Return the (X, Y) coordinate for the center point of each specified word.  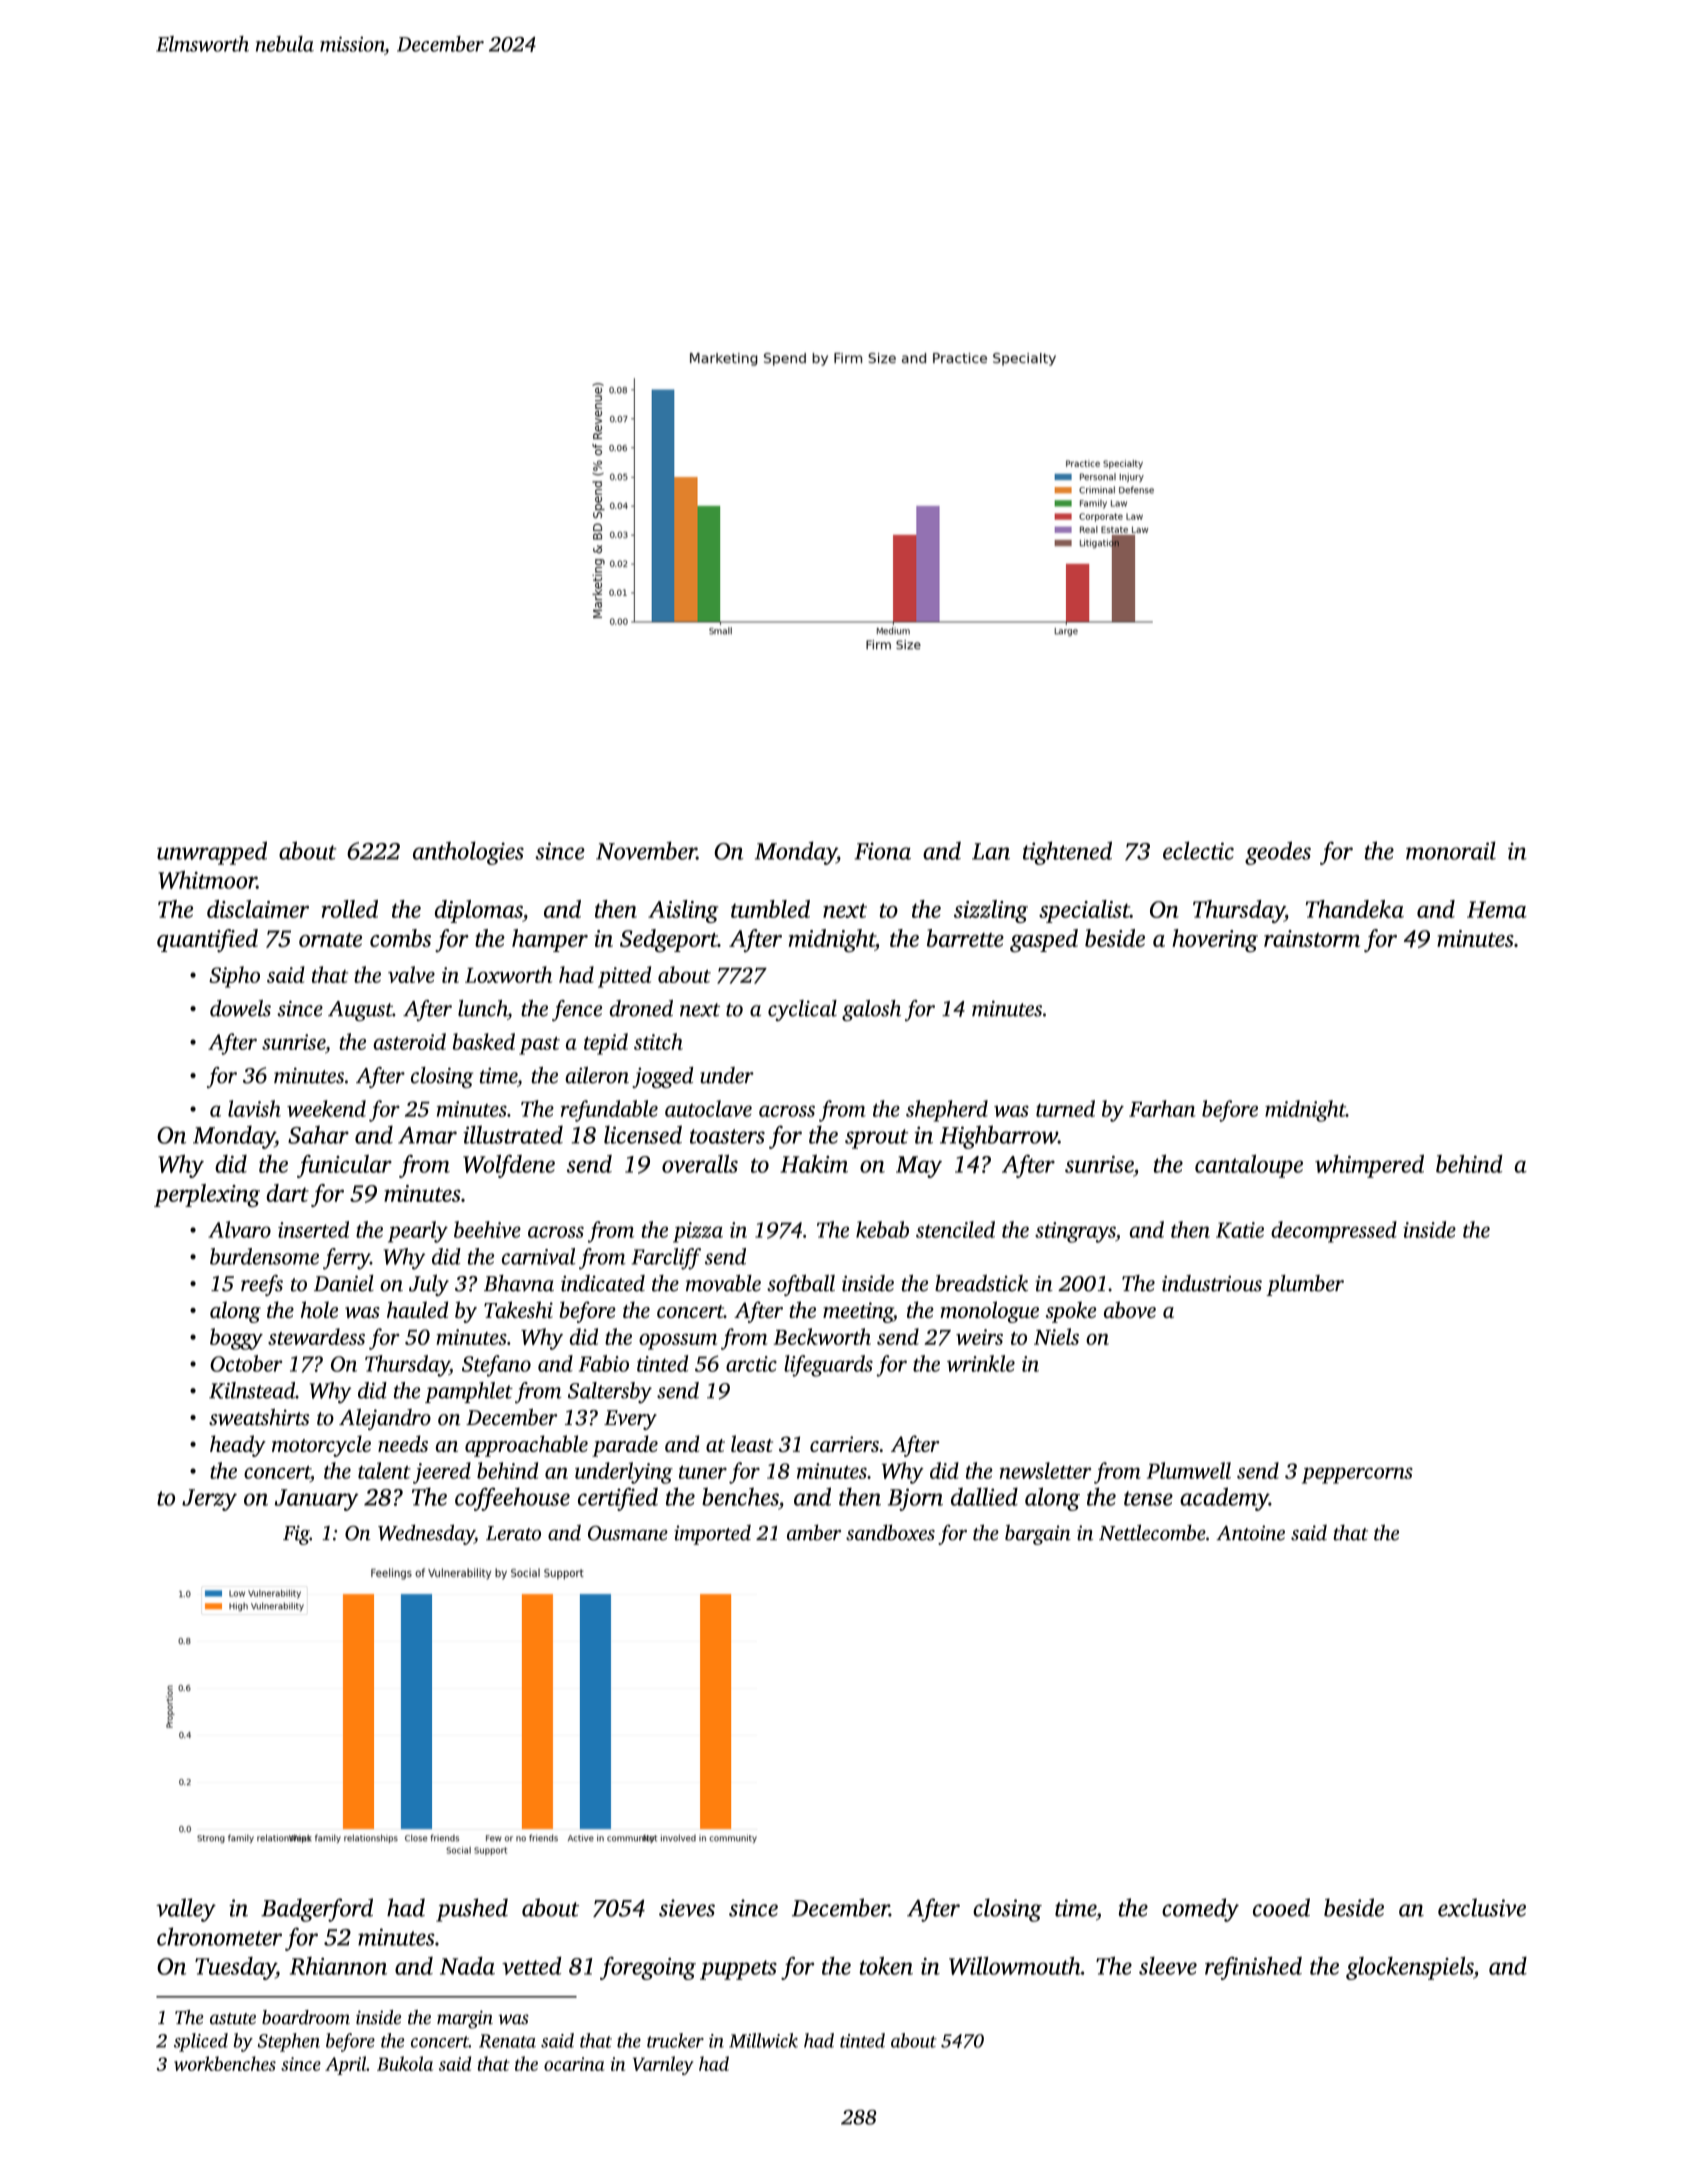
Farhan (1162, 1108)
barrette (965, 938)
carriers (844, 1444)
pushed (472, 1910)
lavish (254, 1108)
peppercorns (1357, 1475)
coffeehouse (512, 1499)
